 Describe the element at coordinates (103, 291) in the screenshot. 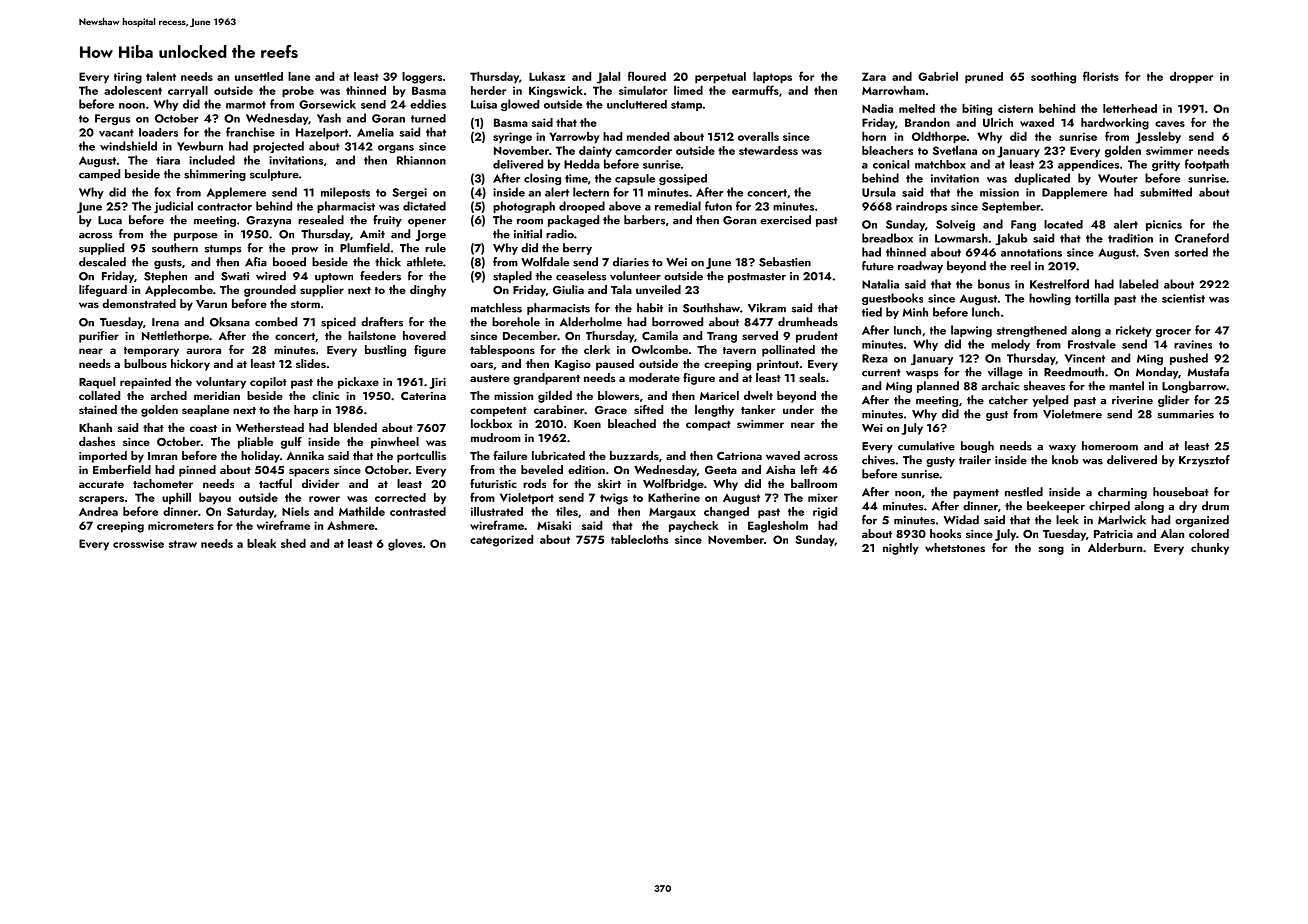

I see `lifeguard` at that location.
